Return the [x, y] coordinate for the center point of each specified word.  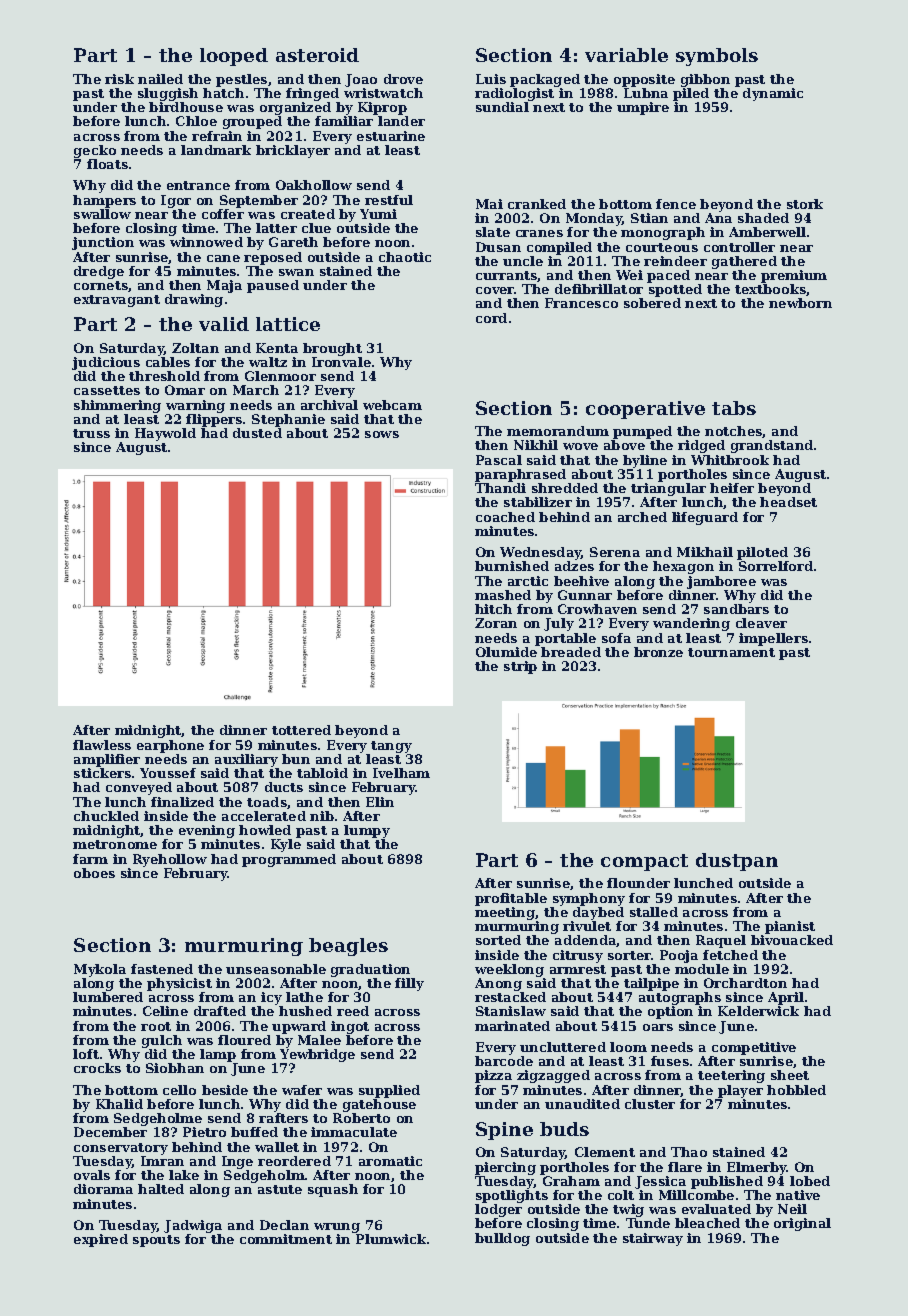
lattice [288, 324]
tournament [731, 652]
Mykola [100, 970]
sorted [498, 940]
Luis [491, 79]
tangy [391, 747]
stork [805, 204]
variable [626, 55]
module [702, 969]
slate [493, 232]
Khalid [119, 1104]
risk [119, 79]
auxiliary [246, 760]
